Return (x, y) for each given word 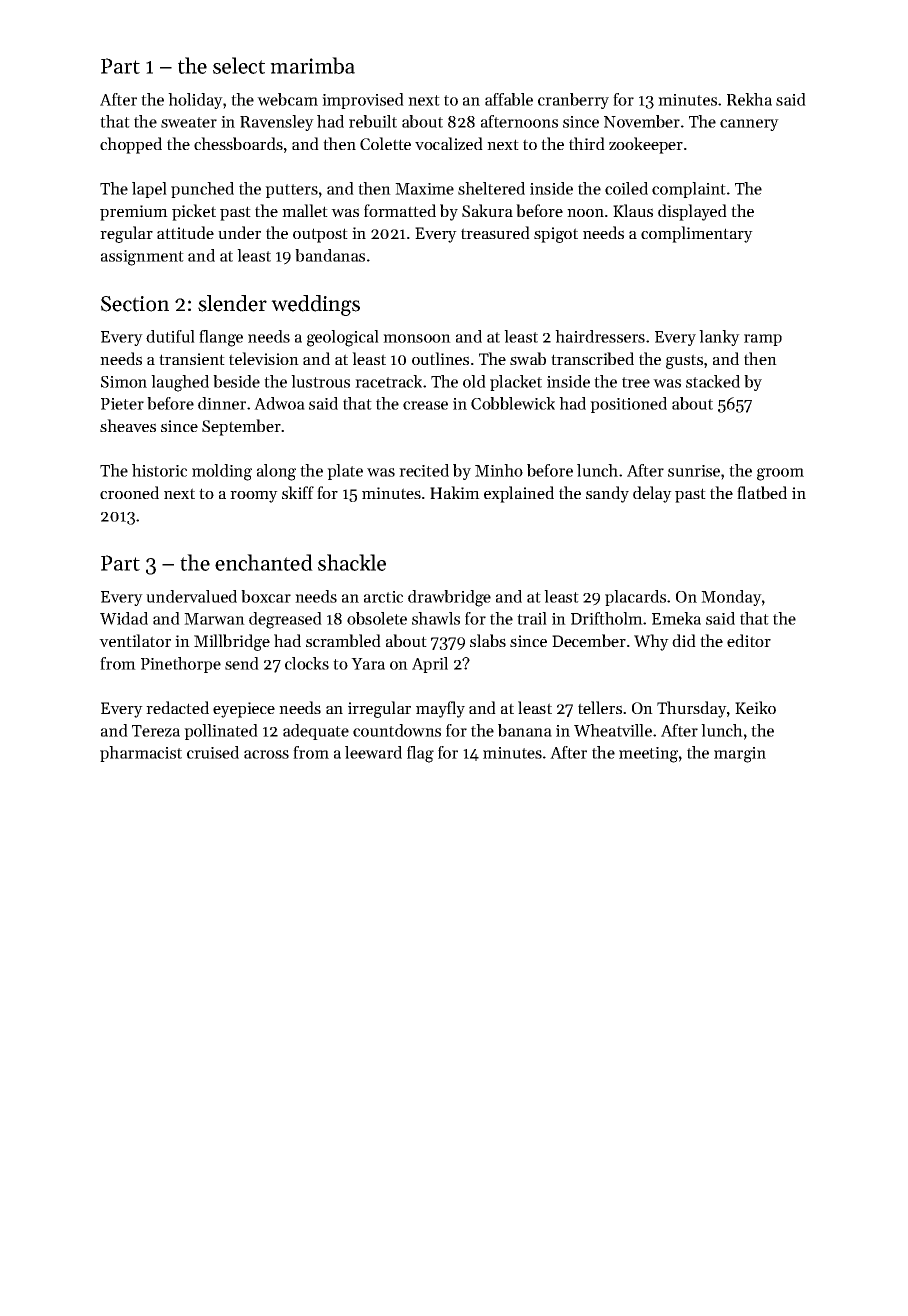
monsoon (417, 338)
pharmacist (141, 754)
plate (345, 472)
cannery (749, 125)
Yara (368, 664)
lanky (719, 338)
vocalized (449, 143)
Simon (124, 382)
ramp (763, 340)
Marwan (214, 619)
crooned (129, 492)
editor (749, 640)
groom (780, 474)
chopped (131, 145)
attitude (185, 232)
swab (528, 358)
